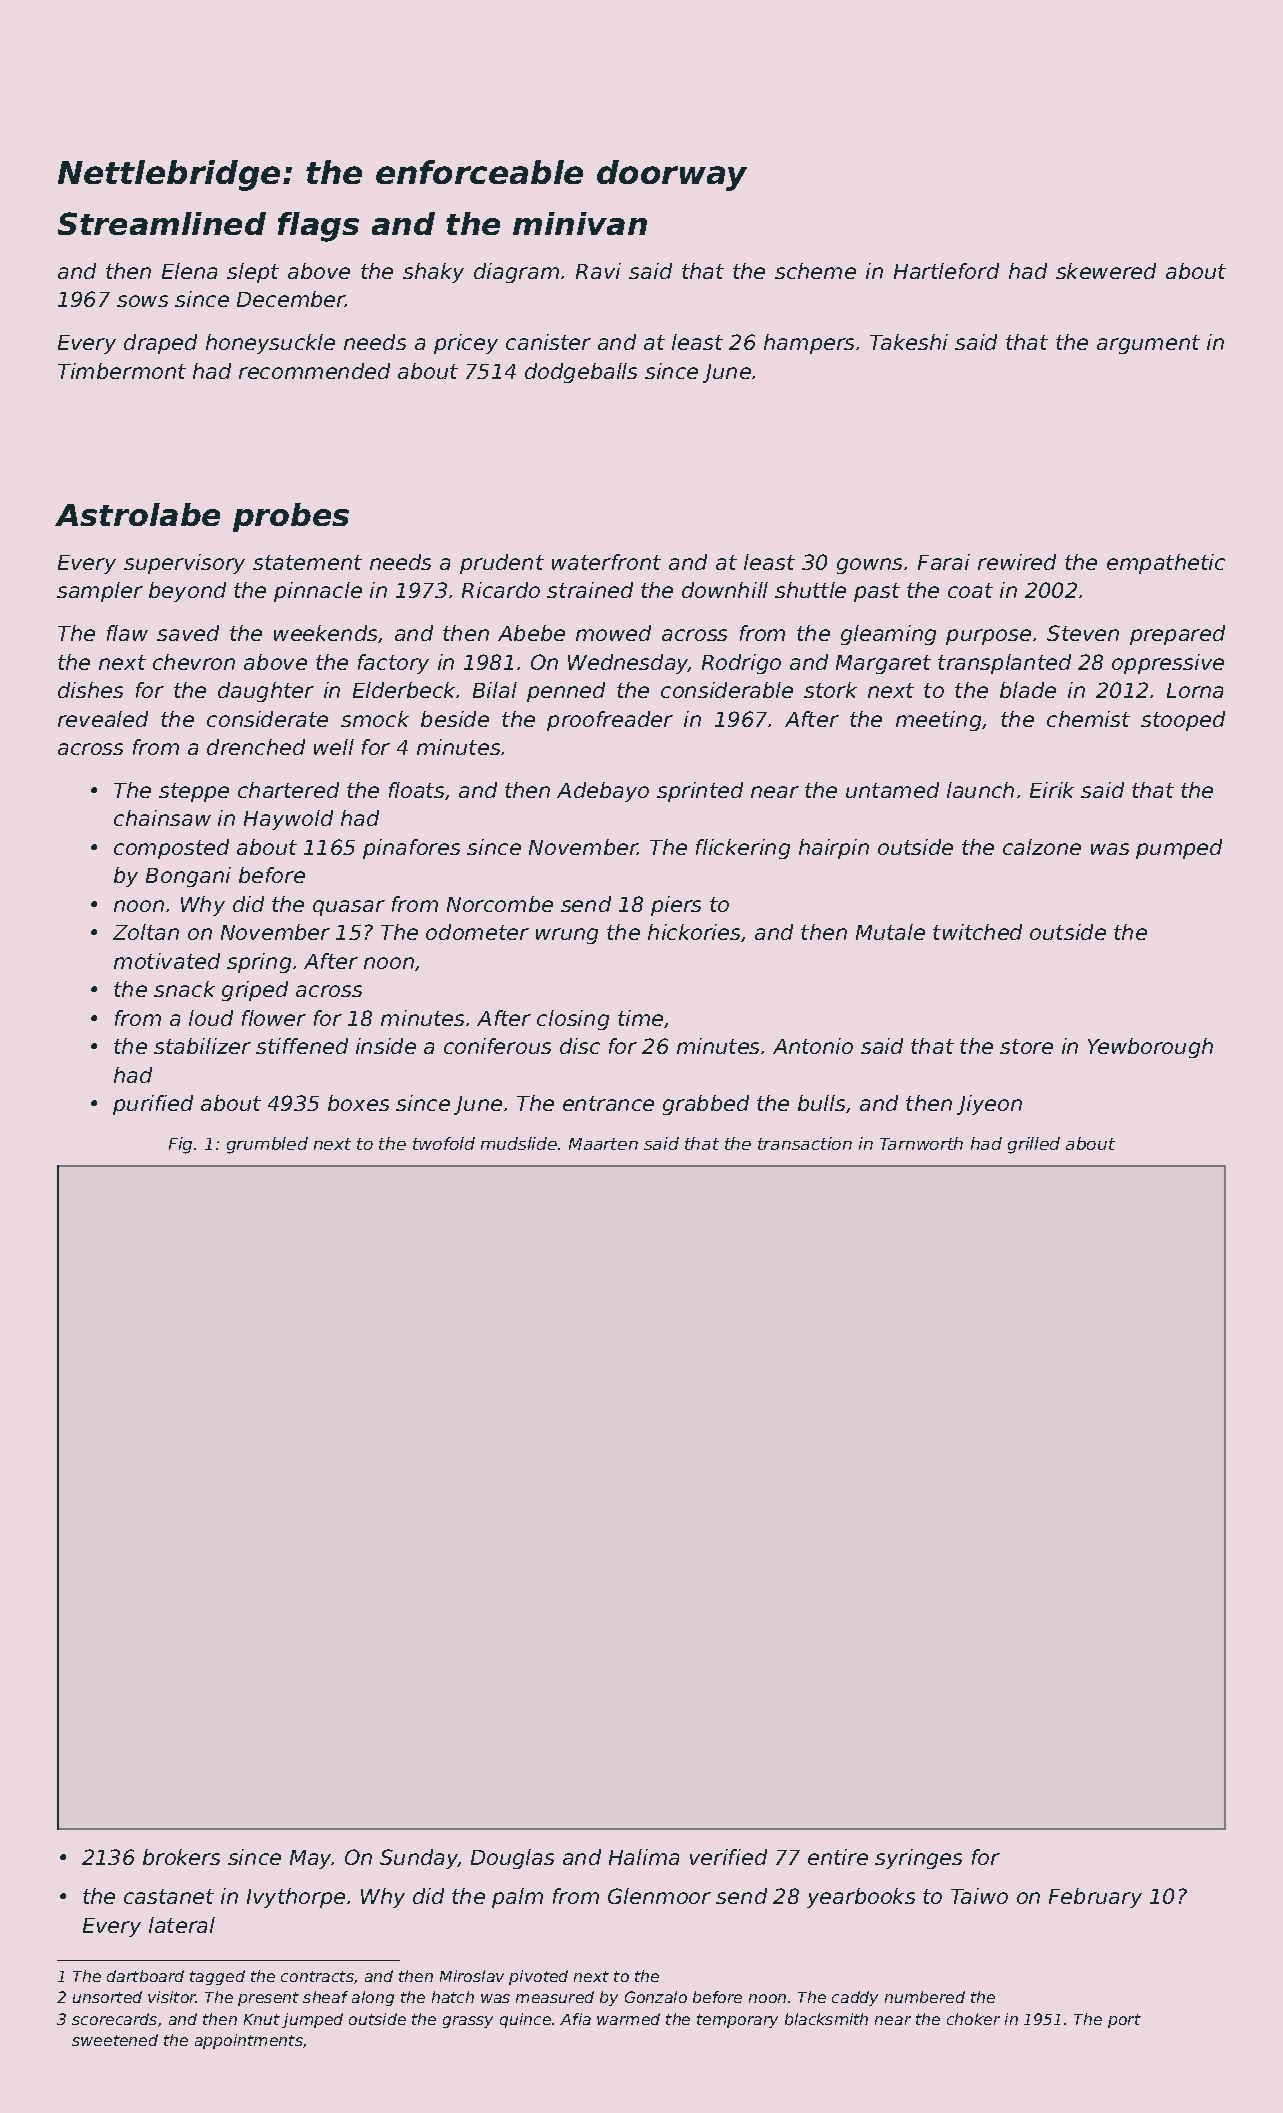 The width and height of the image is (1283, 2113). Describe the element at coordinates (468, 2022) in the image. I see `grassy` at that location.
